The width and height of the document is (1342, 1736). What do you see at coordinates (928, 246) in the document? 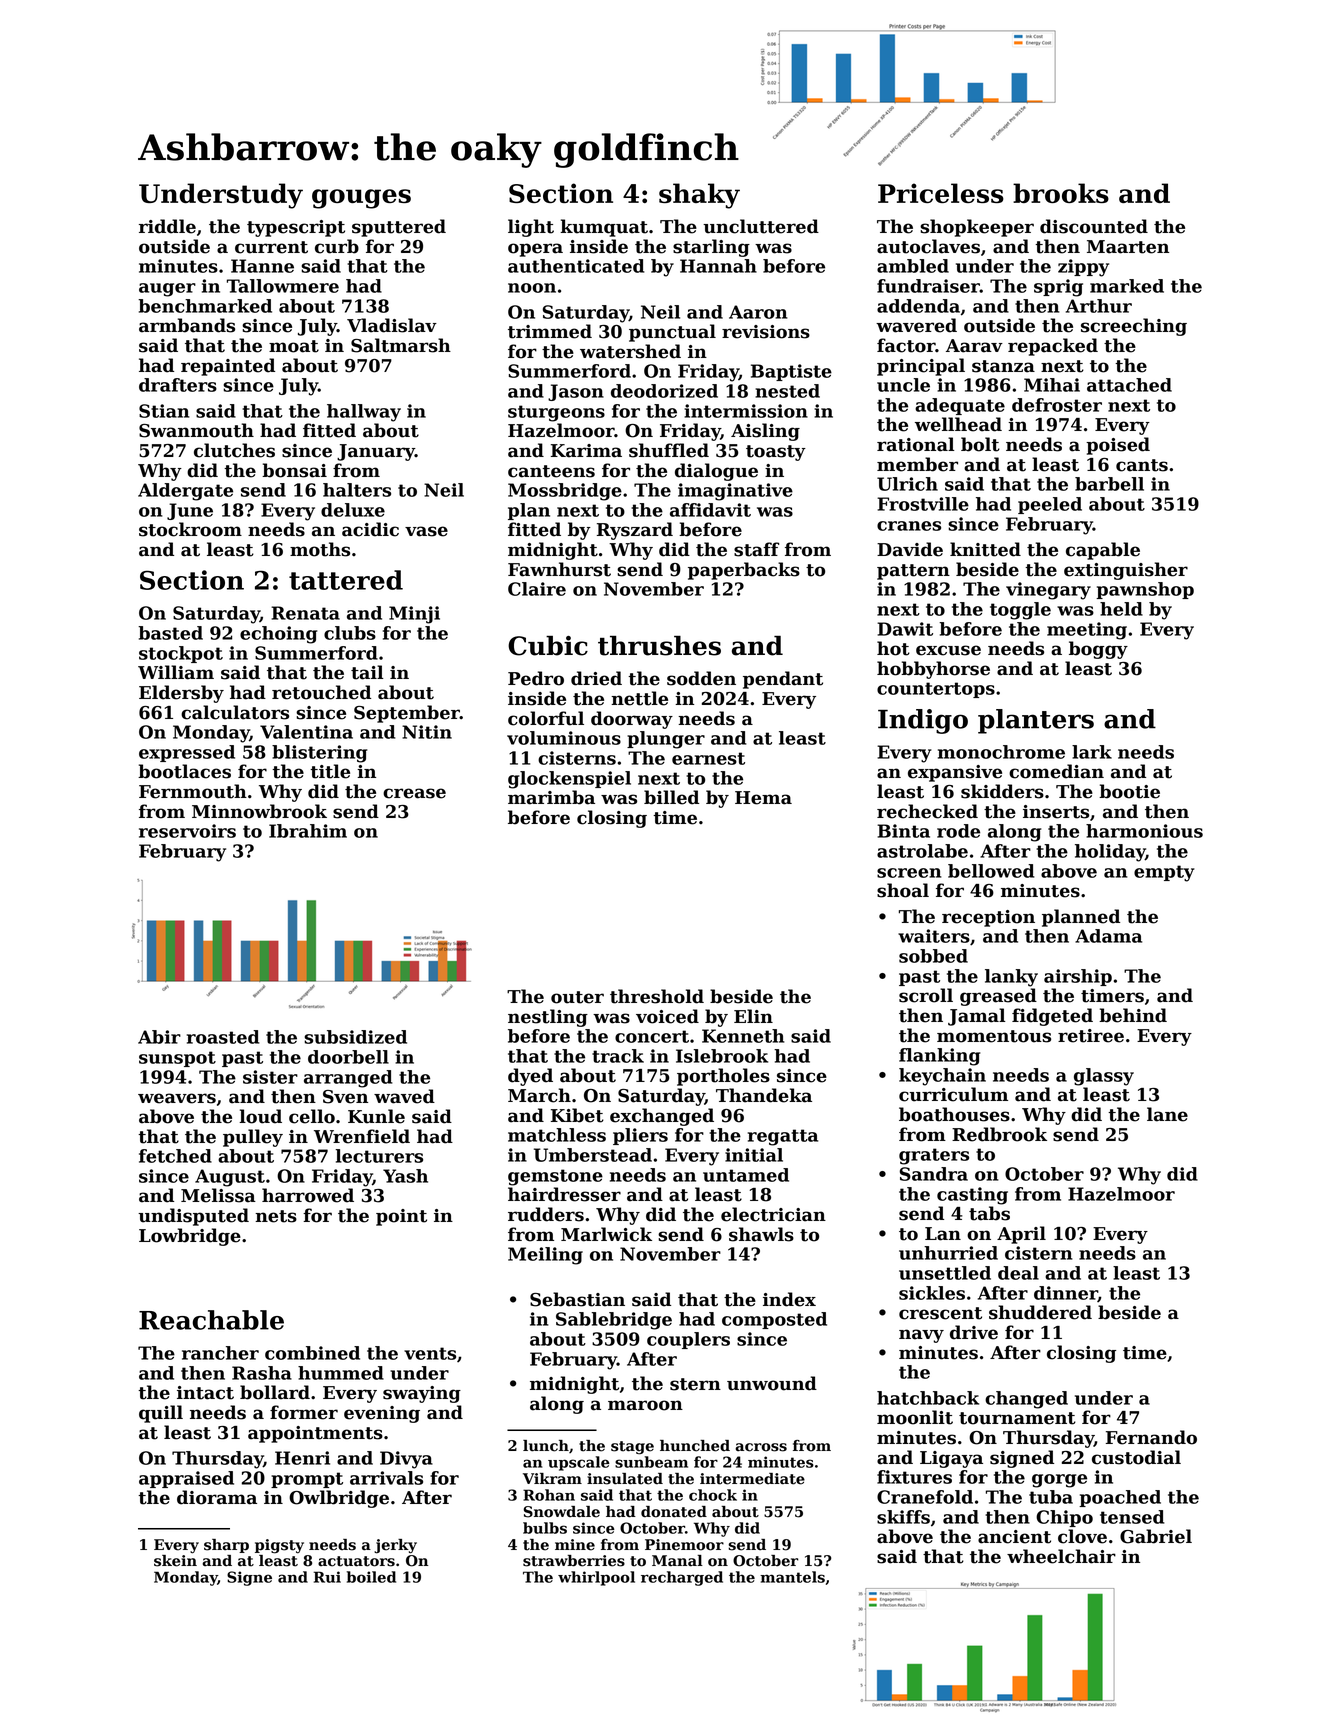
I see `autoclaves` at bounding box center [928, 246].
